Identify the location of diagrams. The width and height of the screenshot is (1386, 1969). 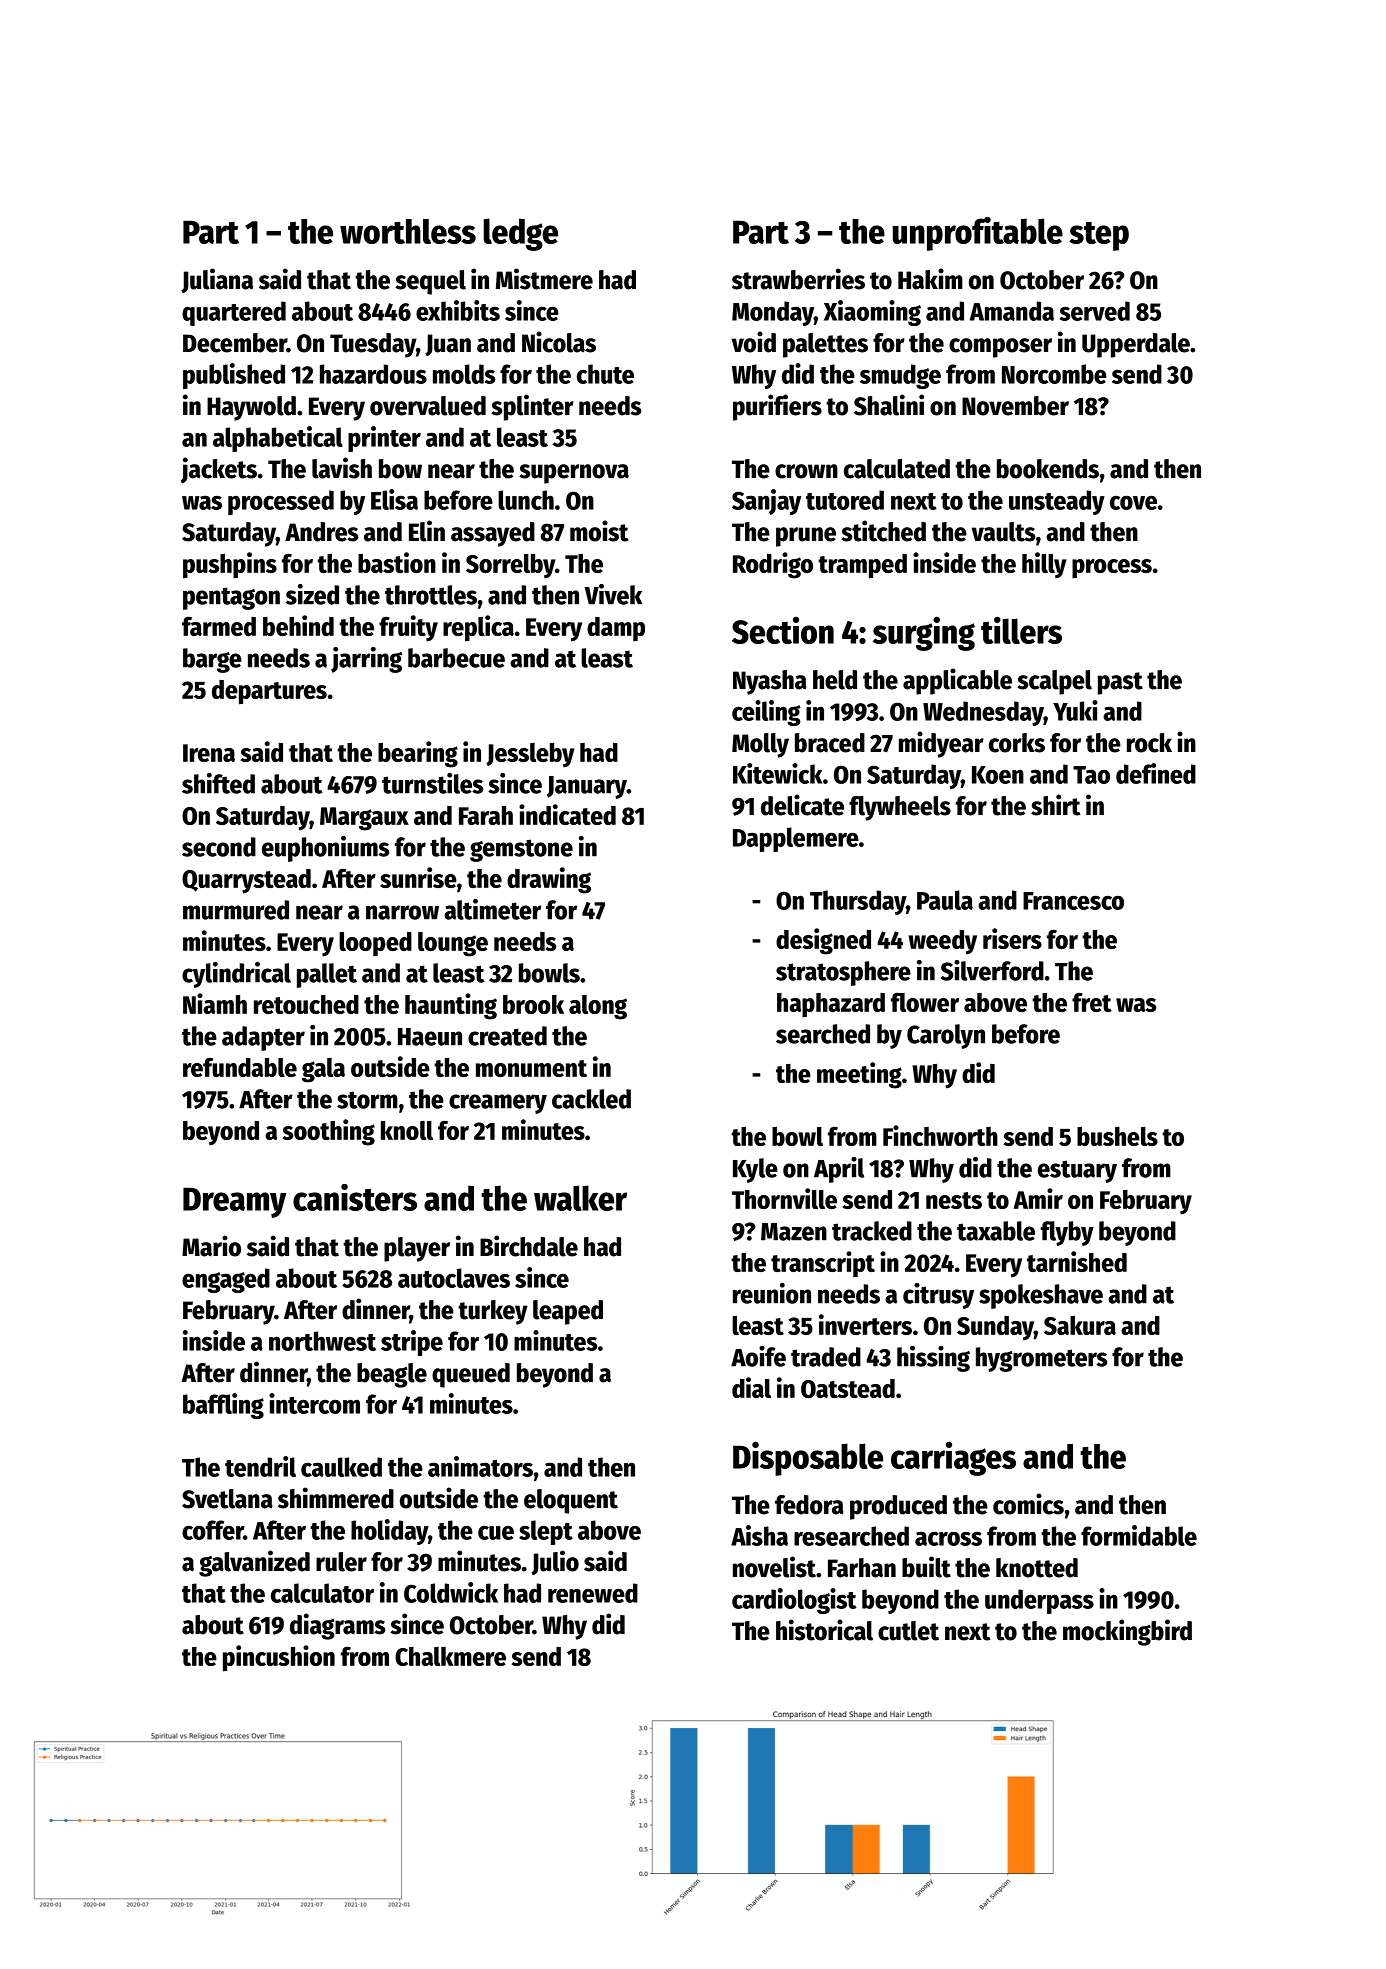
(337, 1626).
